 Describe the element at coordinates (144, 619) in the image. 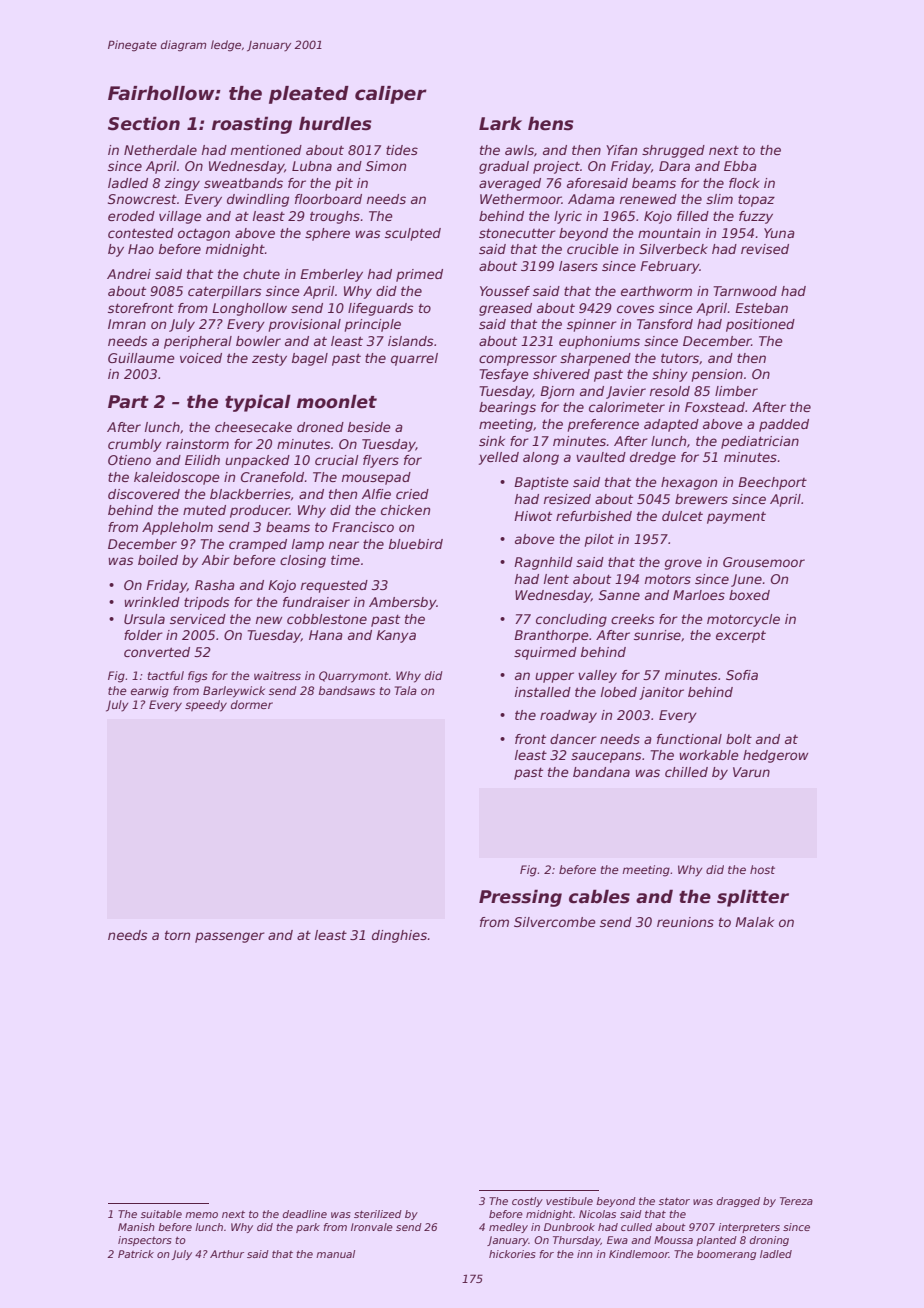

I see `Ursula` at that location.
